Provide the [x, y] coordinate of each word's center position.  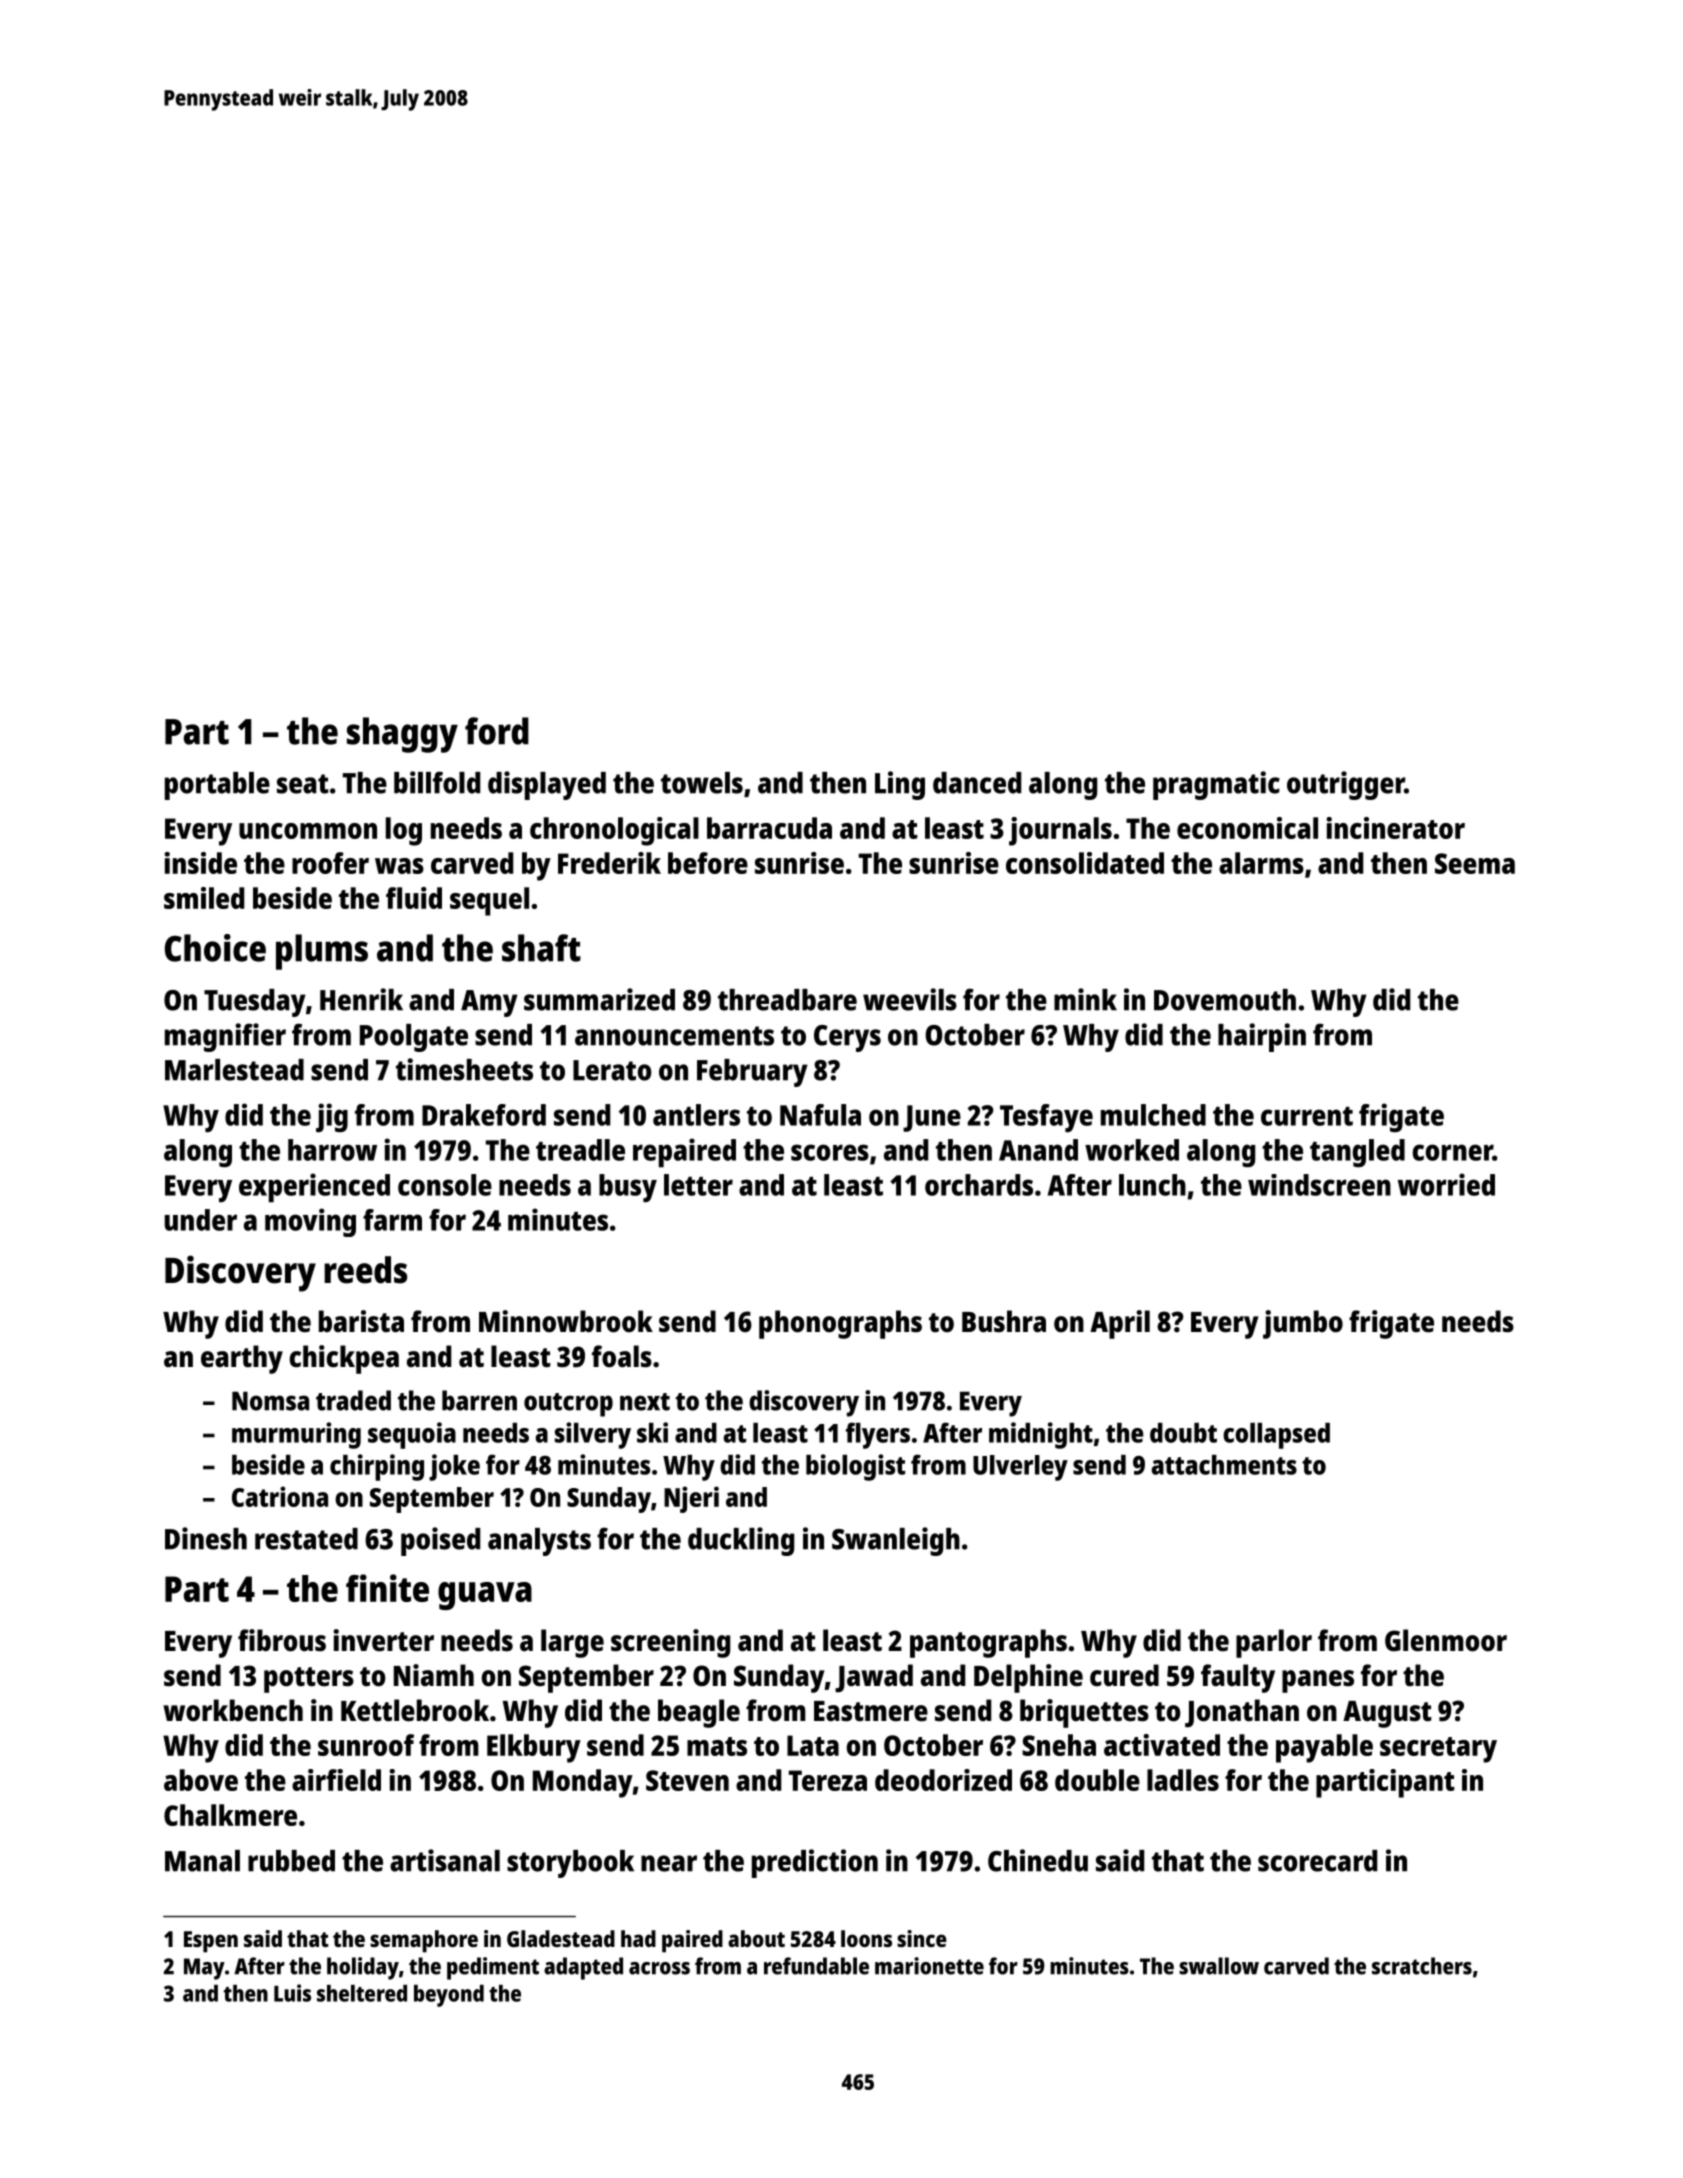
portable [217, 786]
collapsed [1276, 1436]
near [669, 1863]
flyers [878, 1435]
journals [1060, 831]
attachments [1224, 1465]
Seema [1475, 863]
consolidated [1085, 863]
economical [1247, 828]
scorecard [1317, 1861]
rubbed [291, 1861]
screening [670, 1643]
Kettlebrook [415, 1710]
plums [322, 952]
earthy [242, 1359]
